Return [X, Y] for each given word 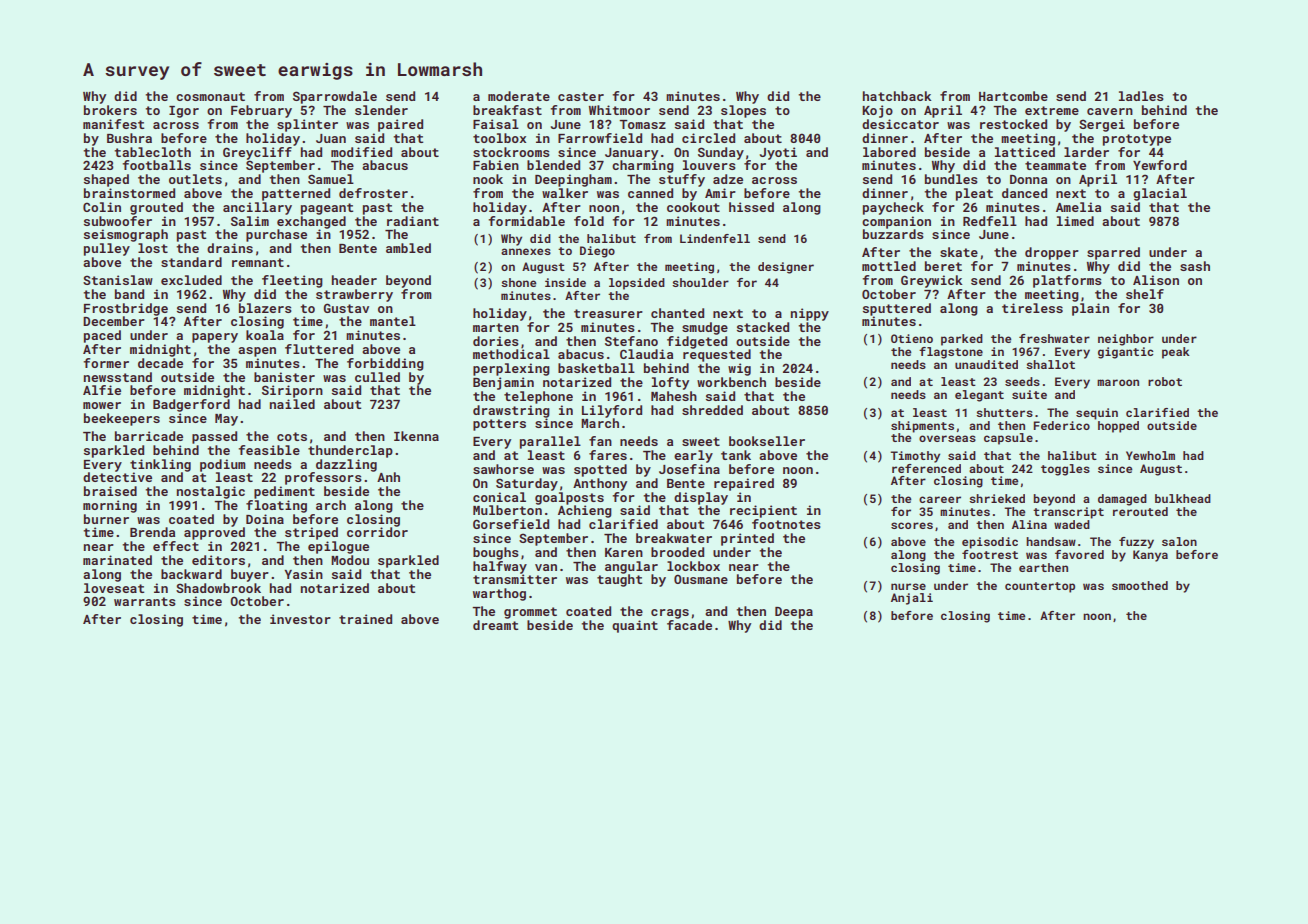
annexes [526, 251]
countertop [1040, 587]
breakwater [674, 538]
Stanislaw [118, 280]
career [940, 499]
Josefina [689, 469]
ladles [1141, 96]
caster [581, 96]
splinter [307, 125]
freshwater [1054, 338]
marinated [117, 560]
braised [110, 491]
